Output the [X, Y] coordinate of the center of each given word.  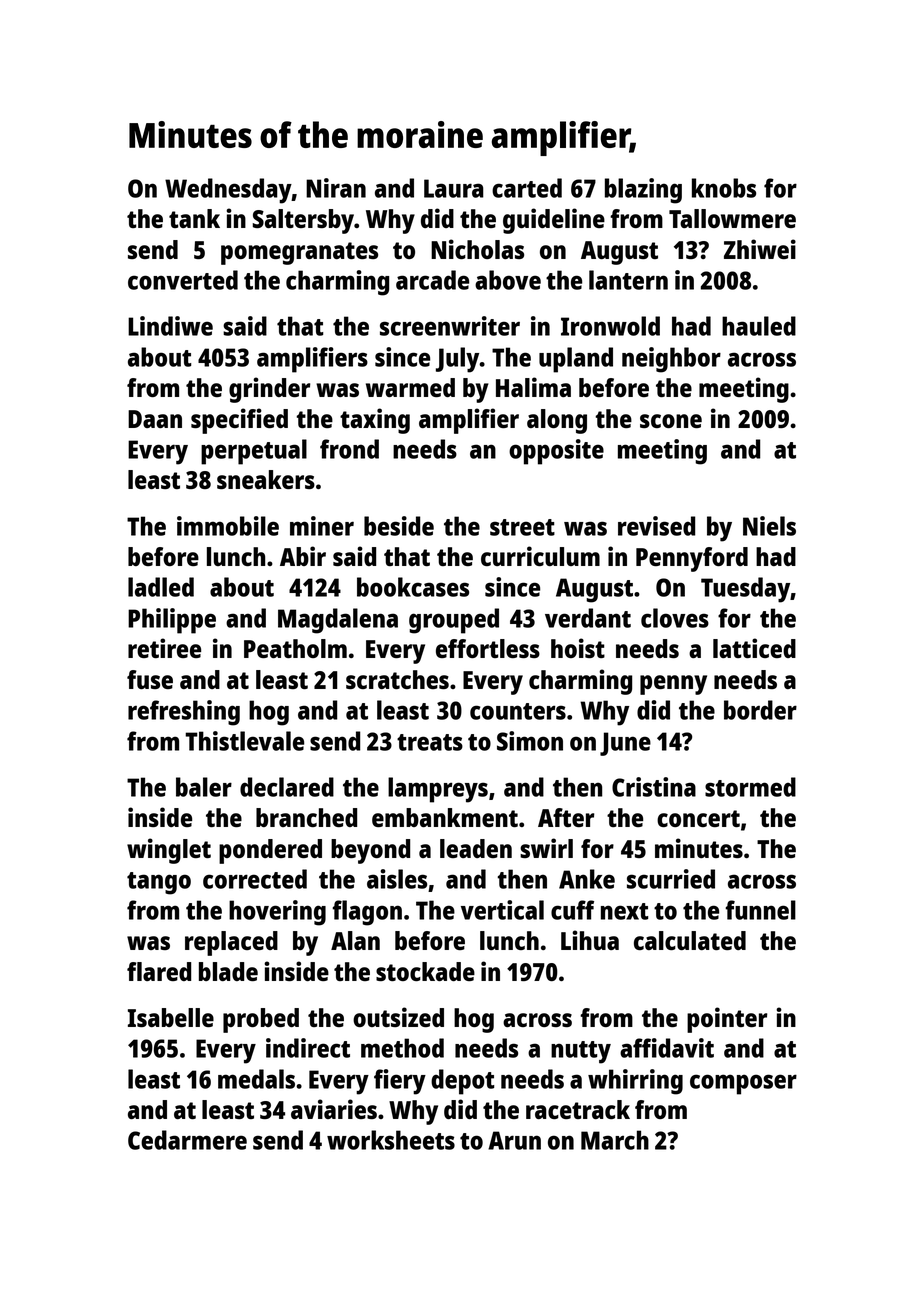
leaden [476, 848]
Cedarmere [187, 1140]
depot [462, 1082]
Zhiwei [760, 249]
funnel [760, 910]
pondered [270, 851]
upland [576, 360]
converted [183, 280]
